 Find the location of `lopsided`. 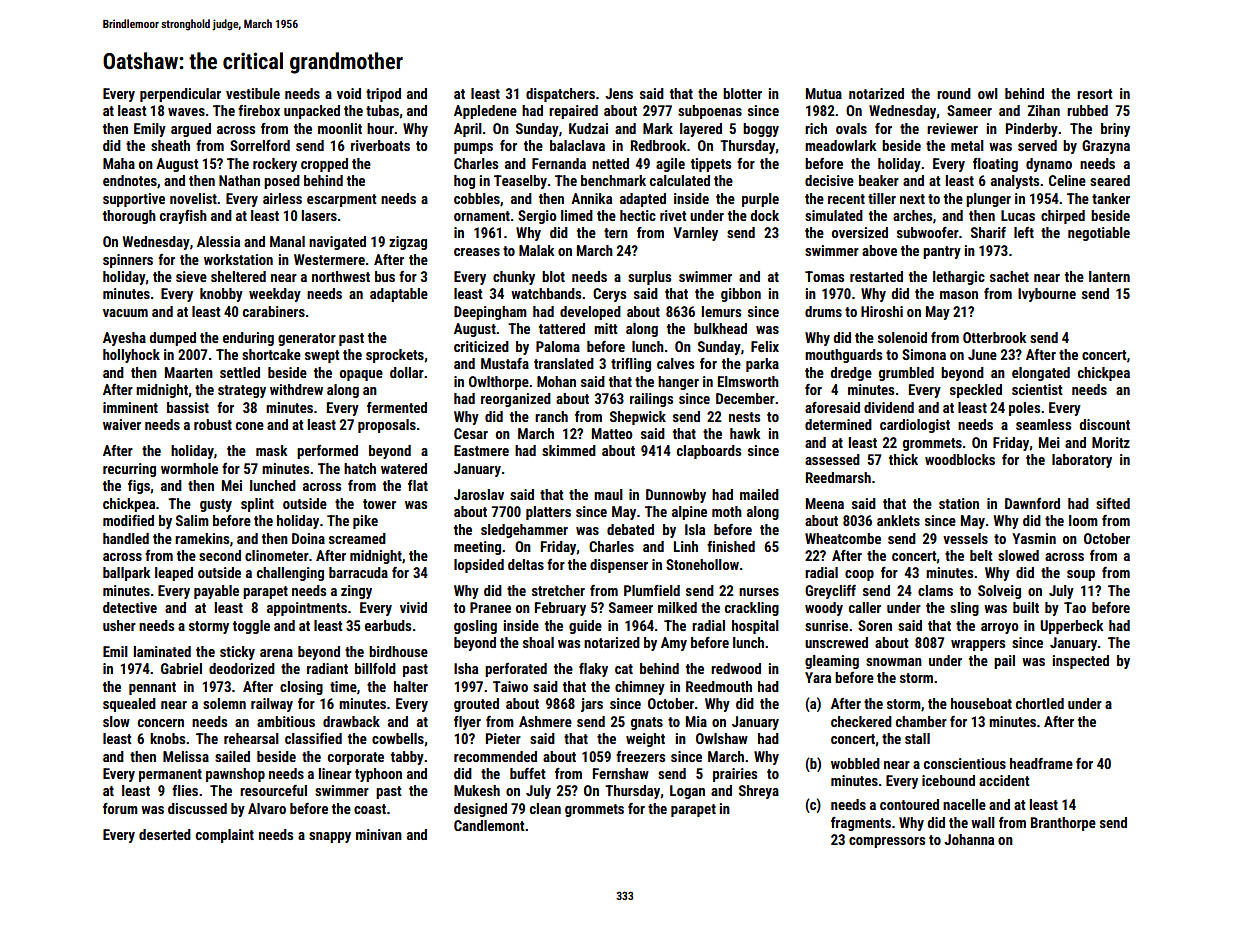

lopsided is located at coordinates (479, 566).
